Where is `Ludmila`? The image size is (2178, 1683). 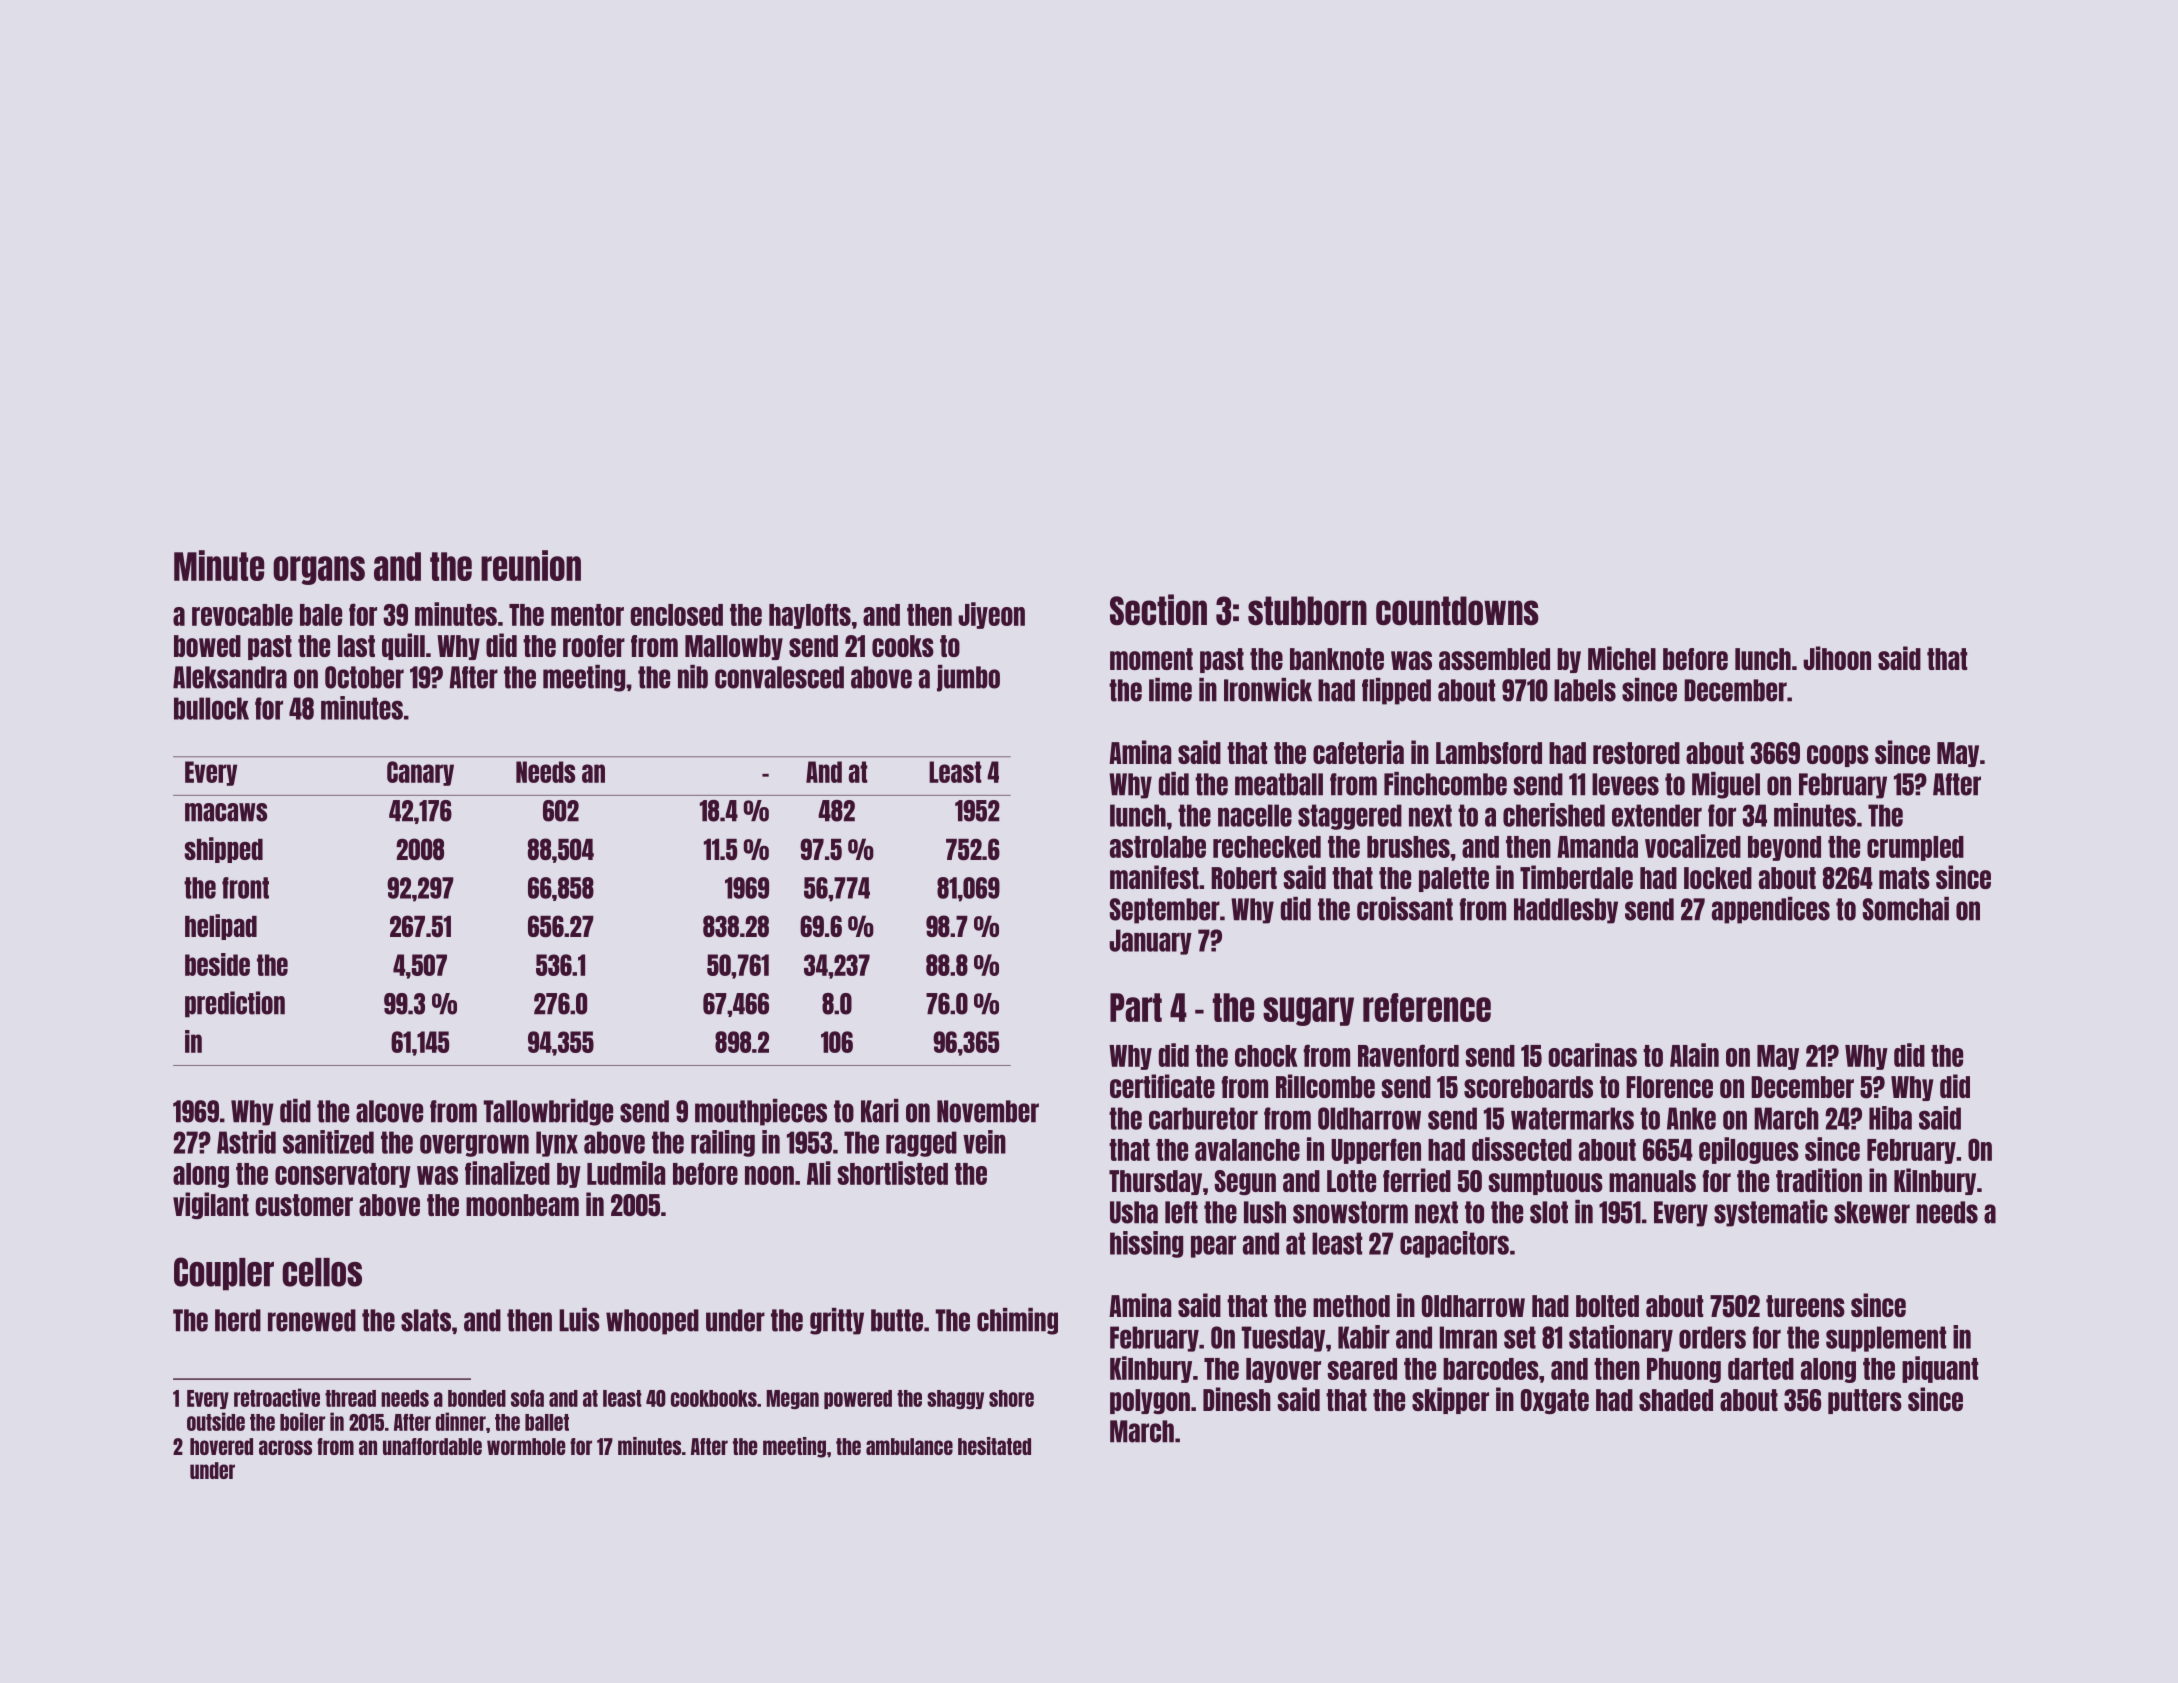 Ludmila is located at coordinates (626, 1173).
